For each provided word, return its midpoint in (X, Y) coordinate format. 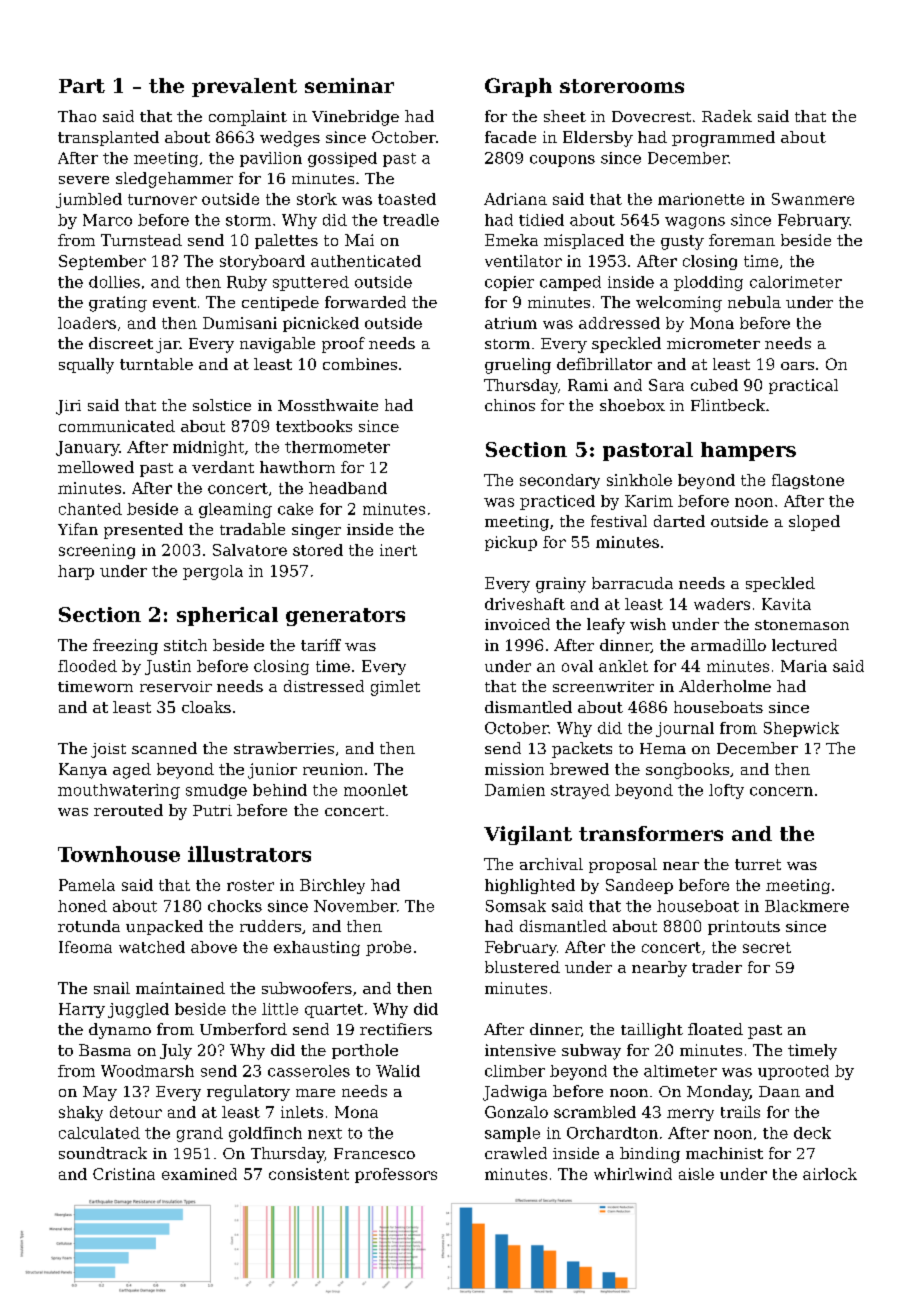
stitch (185, 645)
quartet (334, 1011)
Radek (727, 116)
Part (82, 86)
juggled (138, 1010)
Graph (518, 87)
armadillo (728, 645)
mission (514, 769)
